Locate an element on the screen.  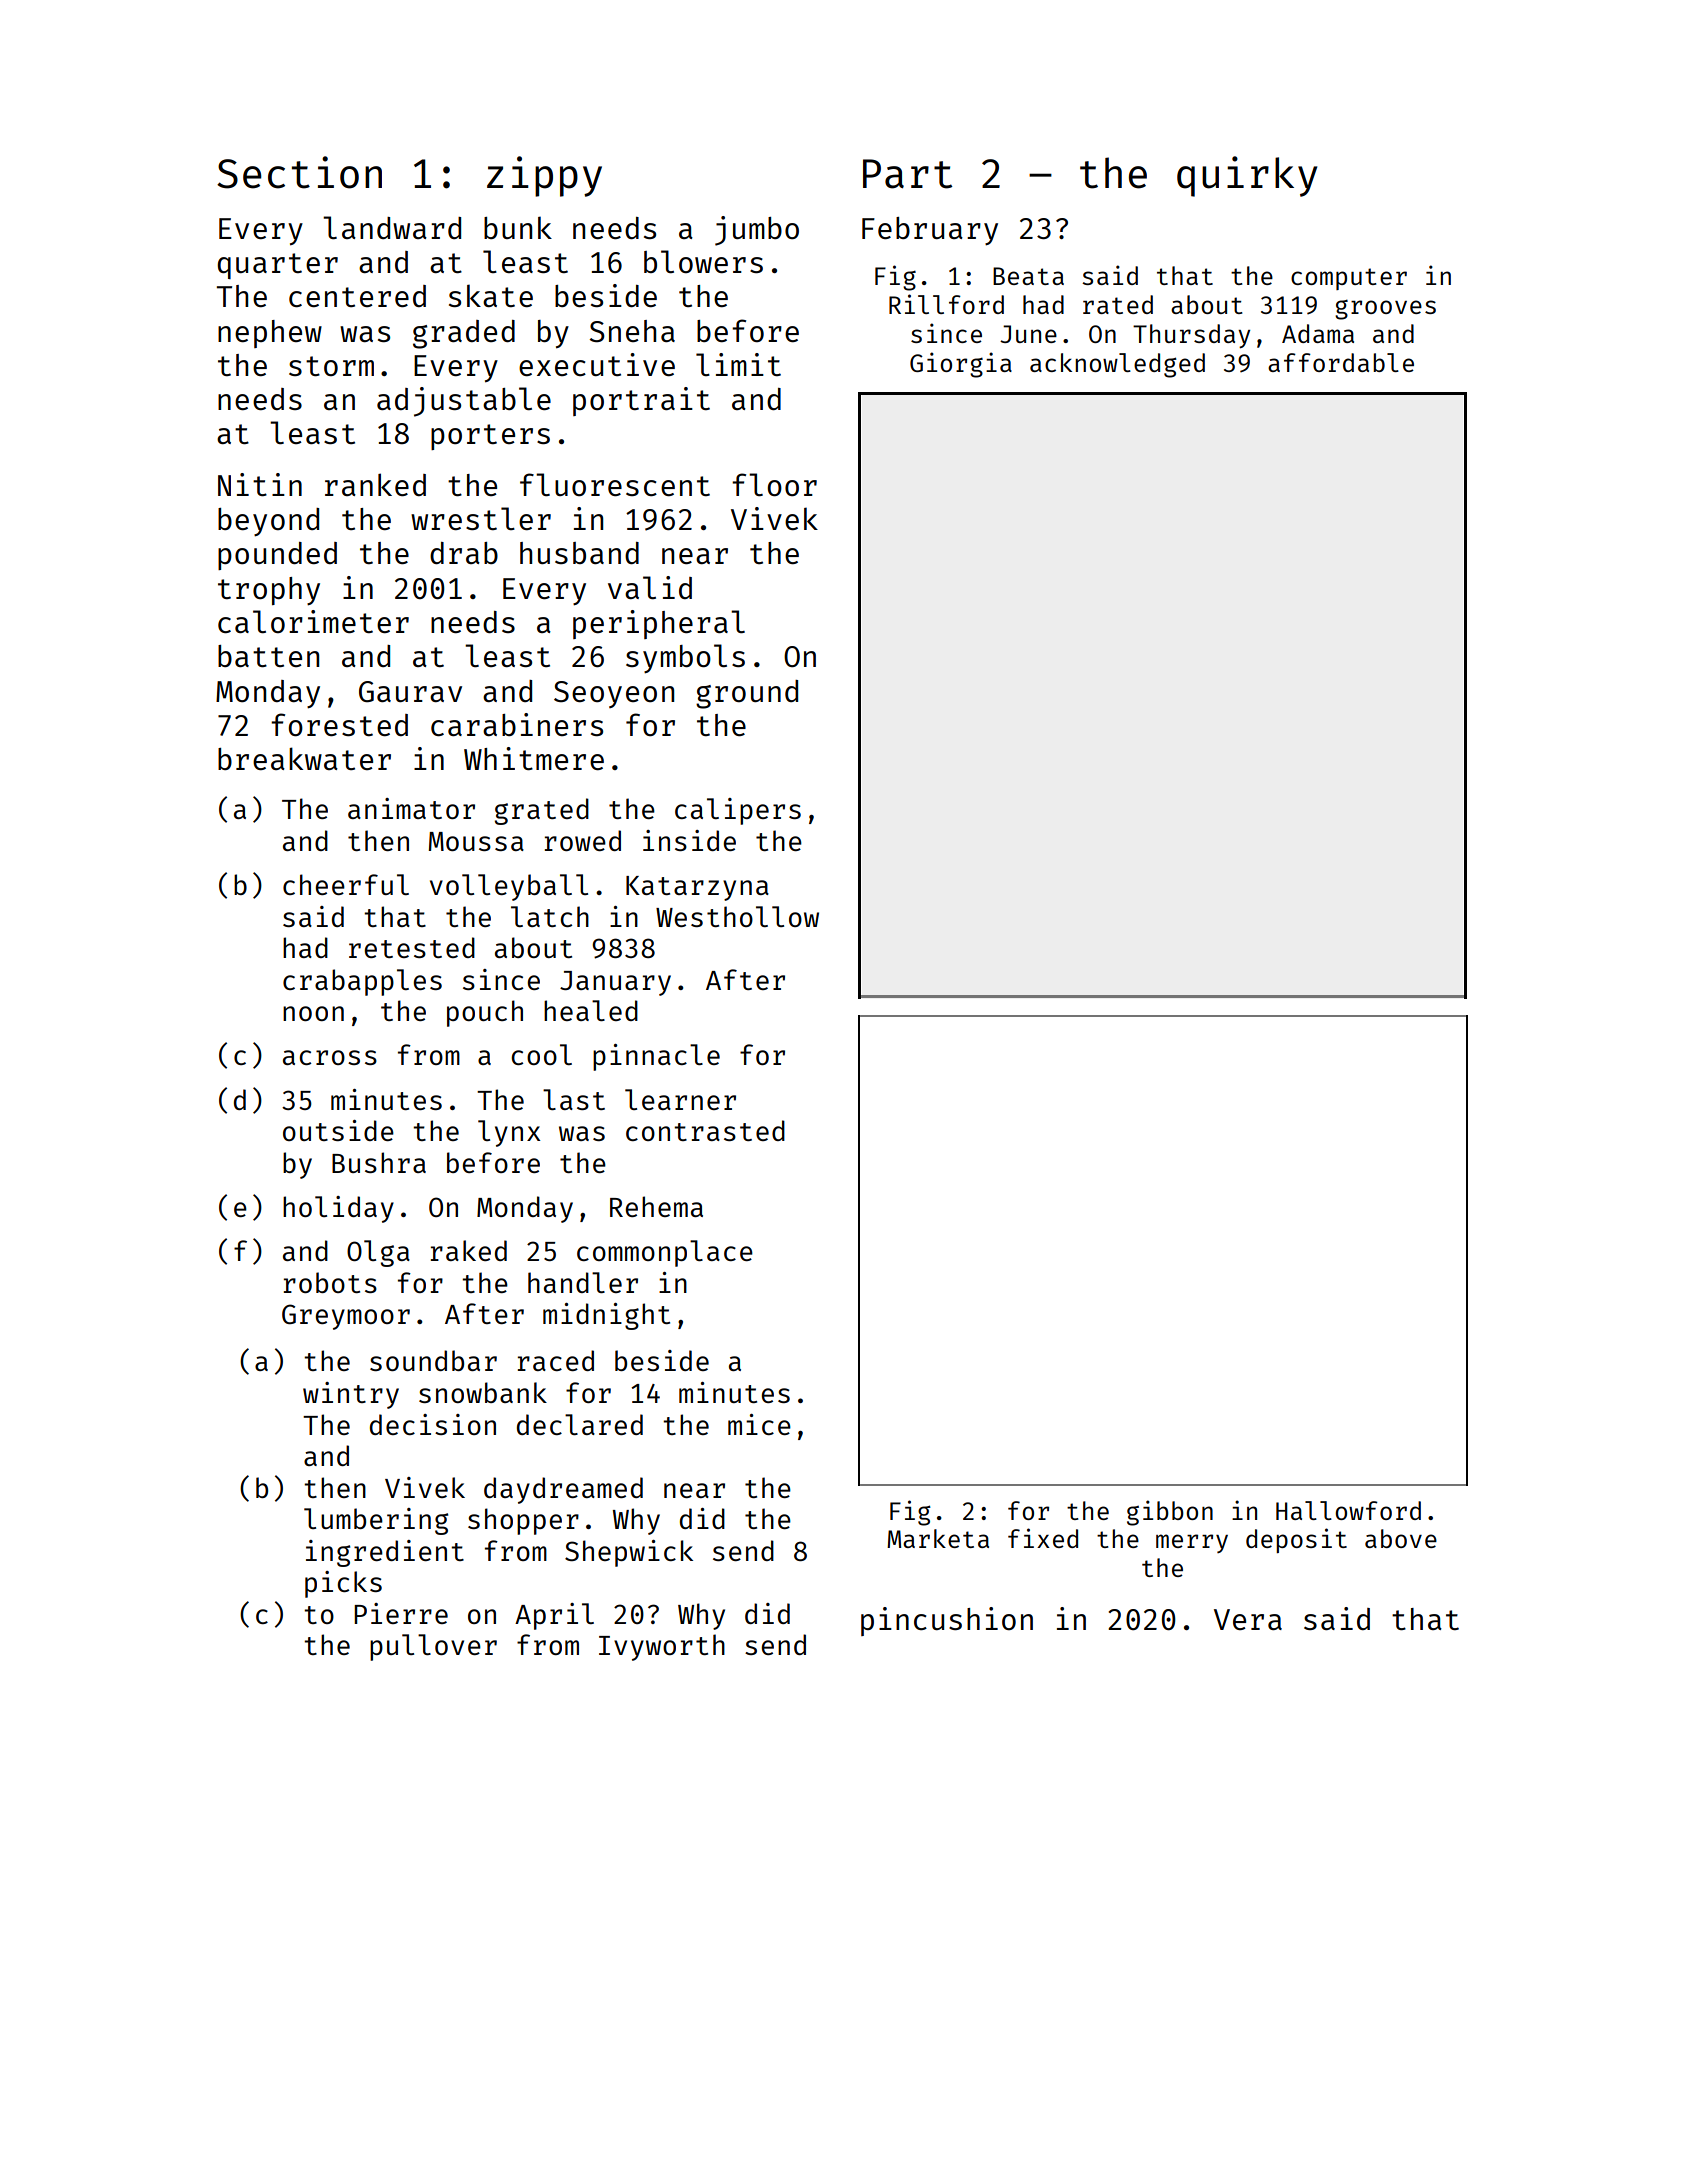
decision is located at coordinates (433, 1424).
